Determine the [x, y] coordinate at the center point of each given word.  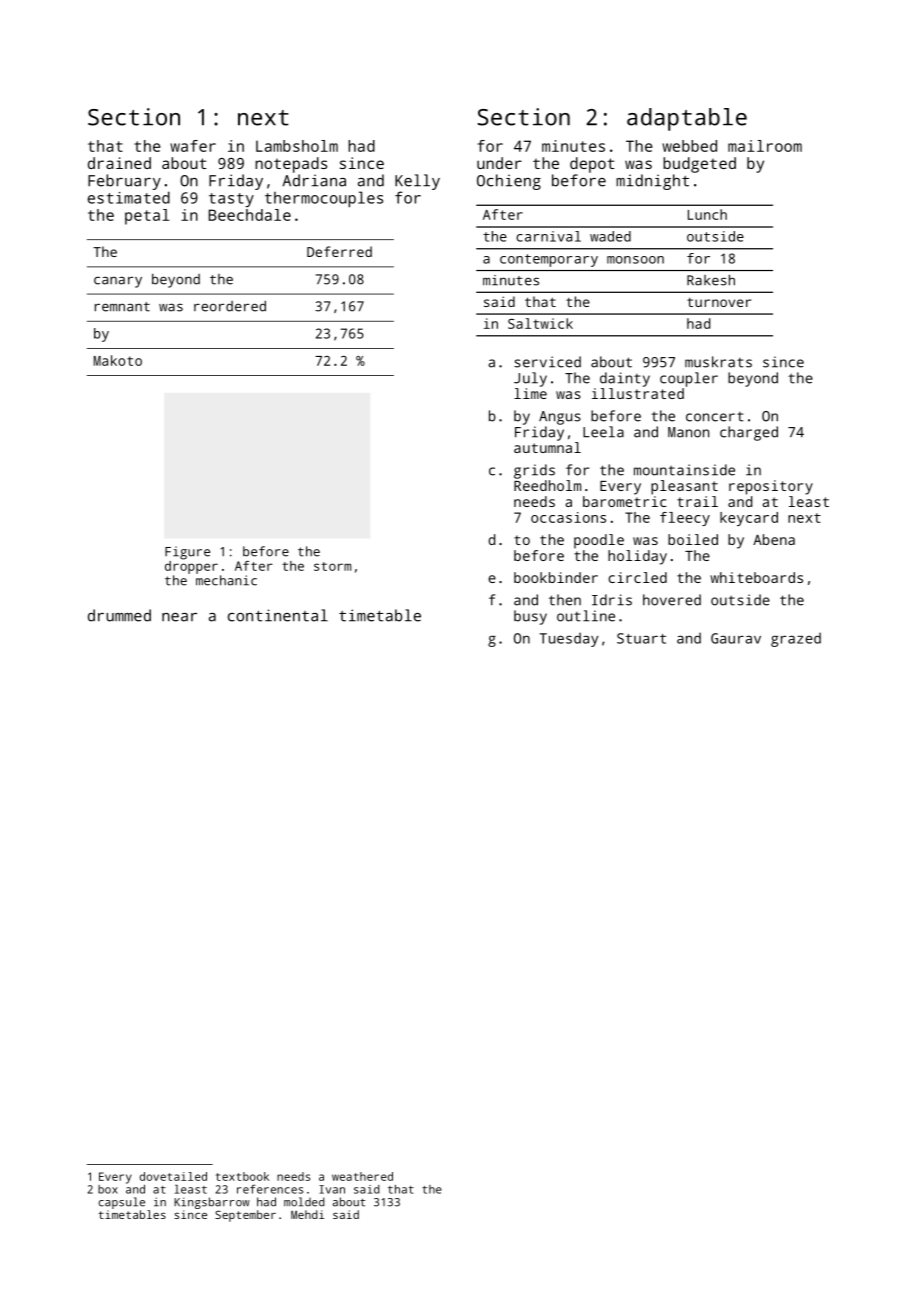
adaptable [687, 119]
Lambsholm [297, 146]
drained [119, 163]
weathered [362, 1176]
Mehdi [307, 1214]
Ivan [332, 1189]
